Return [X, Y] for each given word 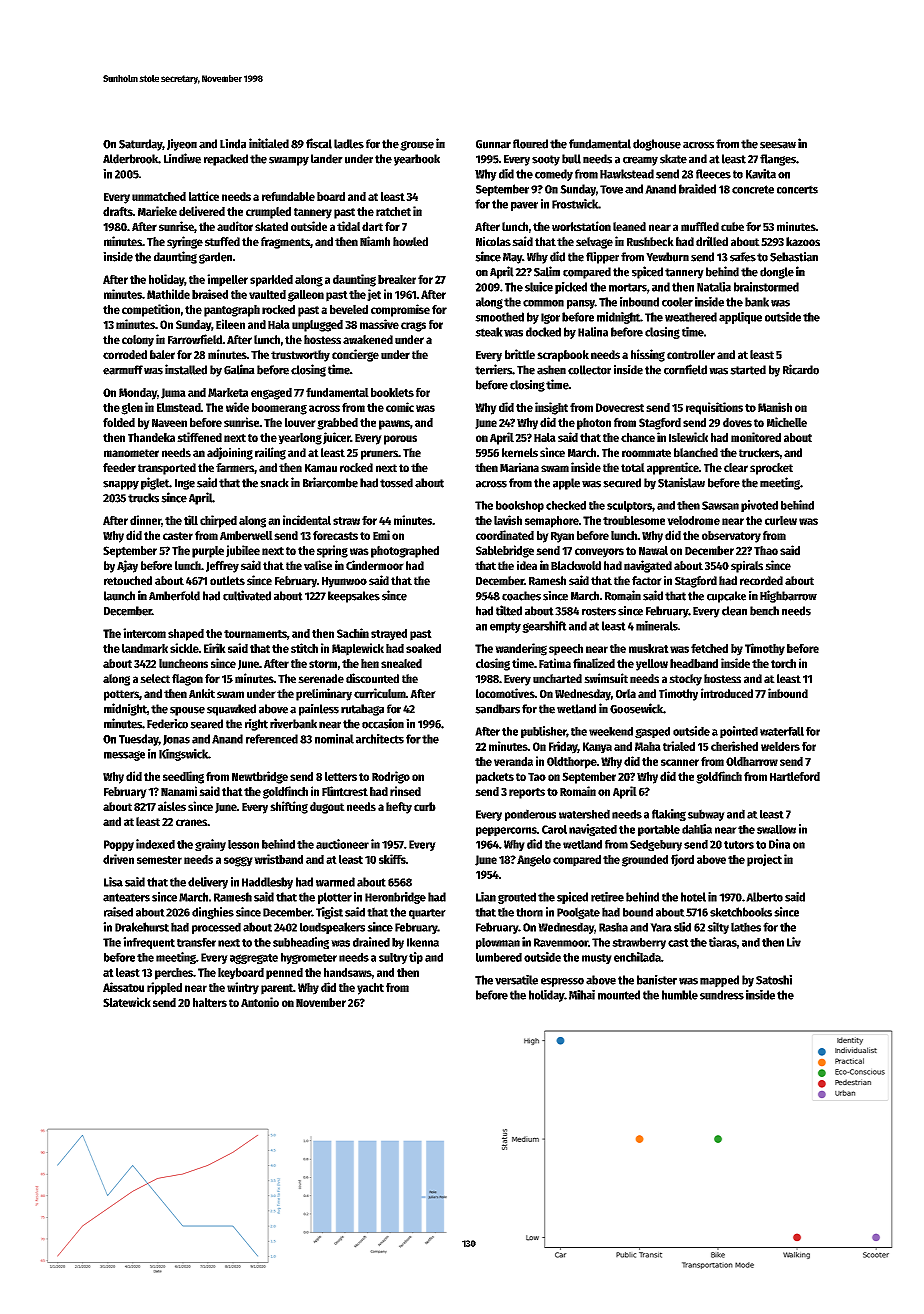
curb [425, 806]
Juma [173, 393]
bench [764, 611]
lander [327, 159]
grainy [210, 845]
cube [732, 226]
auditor [235, 226]
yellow [652, 665]
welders [780, 746]
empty [505, 627]
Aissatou [123, 987]
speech [566, 650]
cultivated [247, 595]
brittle [520, 354]
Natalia [714, 287]
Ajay [127, 566]
